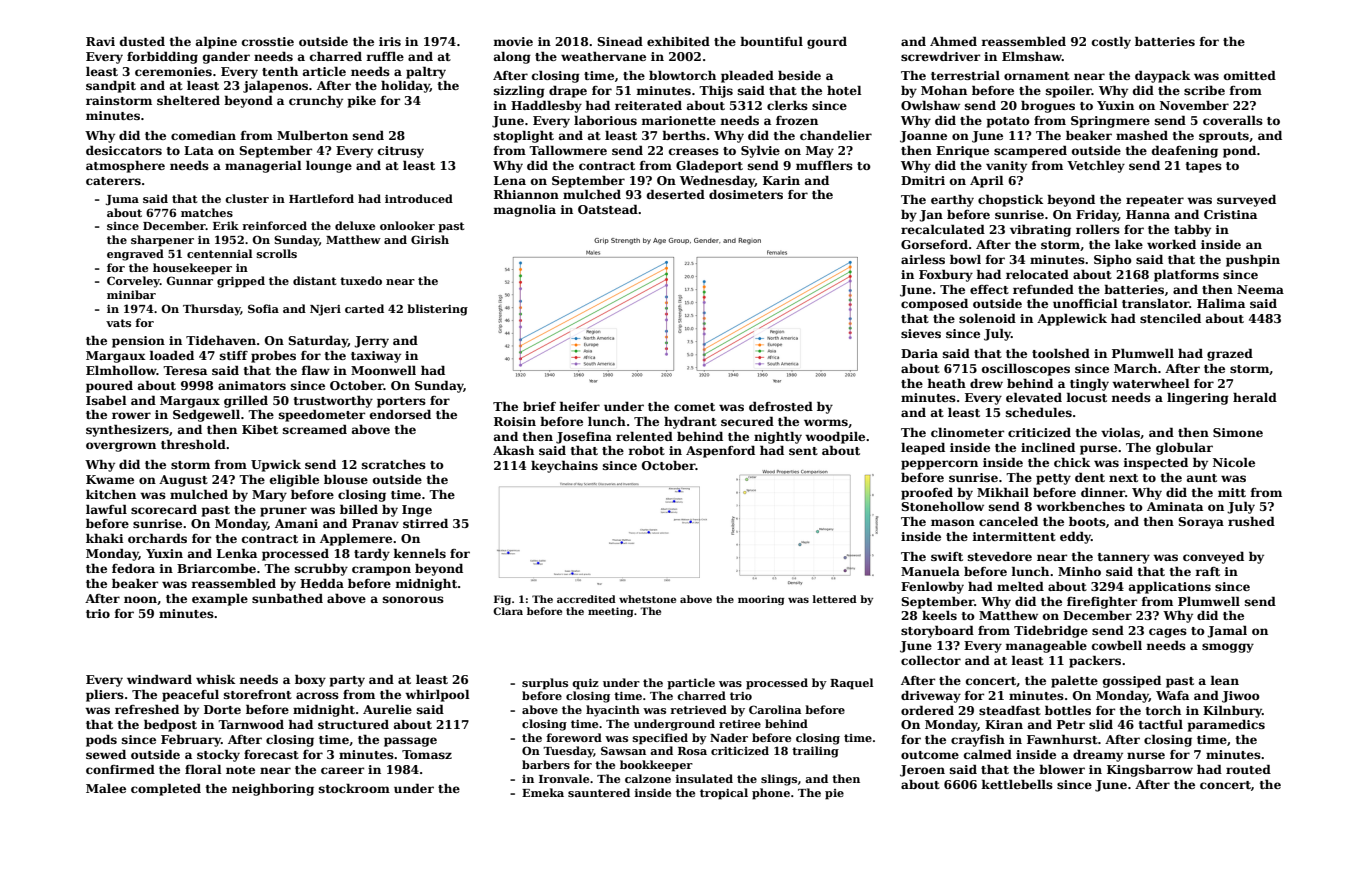 The image size is (1372, 887). What do you see at coordinates (252, 385) in the page?
I see `animators` at bounding box center [252, 385].
